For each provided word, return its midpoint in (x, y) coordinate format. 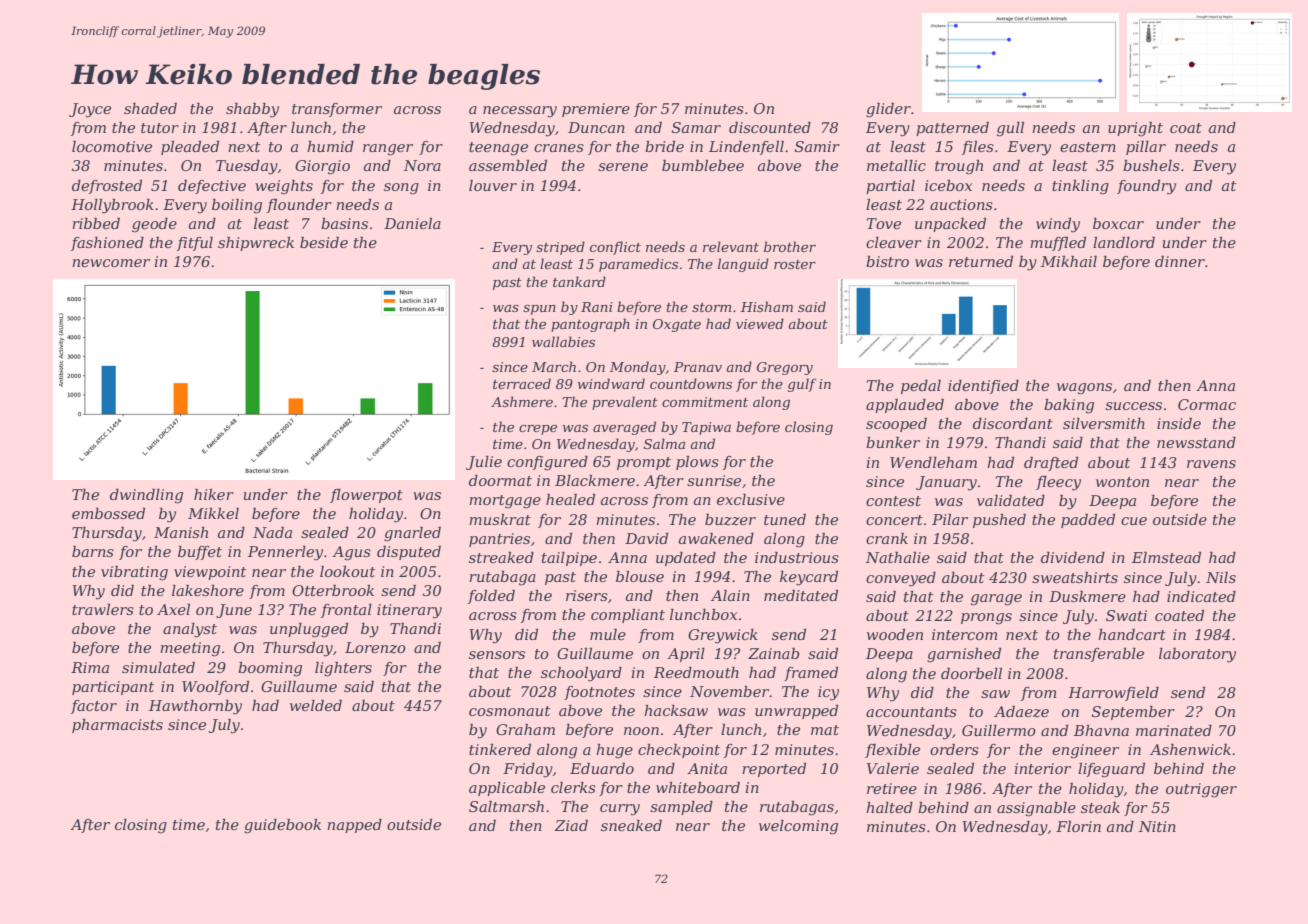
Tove (884, 223)
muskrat (500, 519)
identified (983, 387)
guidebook (282, 826)
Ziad (571, 825)
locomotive (112, 146)
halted (889, 807)
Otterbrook (333, 590)
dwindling (146, 496)
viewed (760, 323)
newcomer (111, 263)
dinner (1180, 261)
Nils (1221, 577)
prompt (644, 463)
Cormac (1207, 404)
